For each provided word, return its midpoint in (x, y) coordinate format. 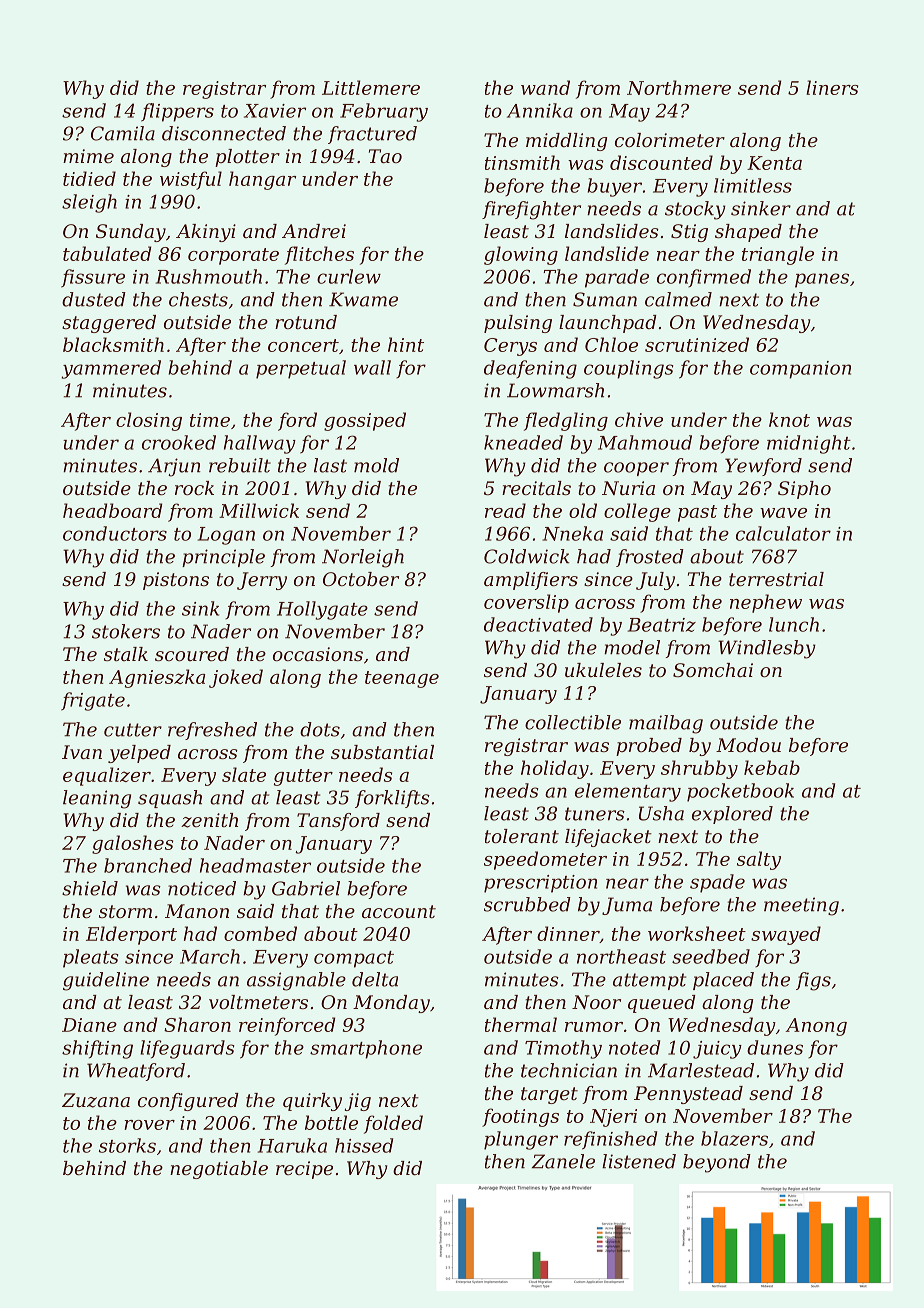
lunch (794, 624)
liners (832, 87)
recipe (304, 1170)
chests (198, 299)
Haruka (292, 1145)
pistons (176, 581)
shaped (748, 233)
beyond (717, 1163)
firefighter (531, 210)
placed (723, 981)
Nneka (572, 533)
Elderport (131, 935)
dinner (568, 934)
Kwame (363, 299)
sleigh (89, 203)
